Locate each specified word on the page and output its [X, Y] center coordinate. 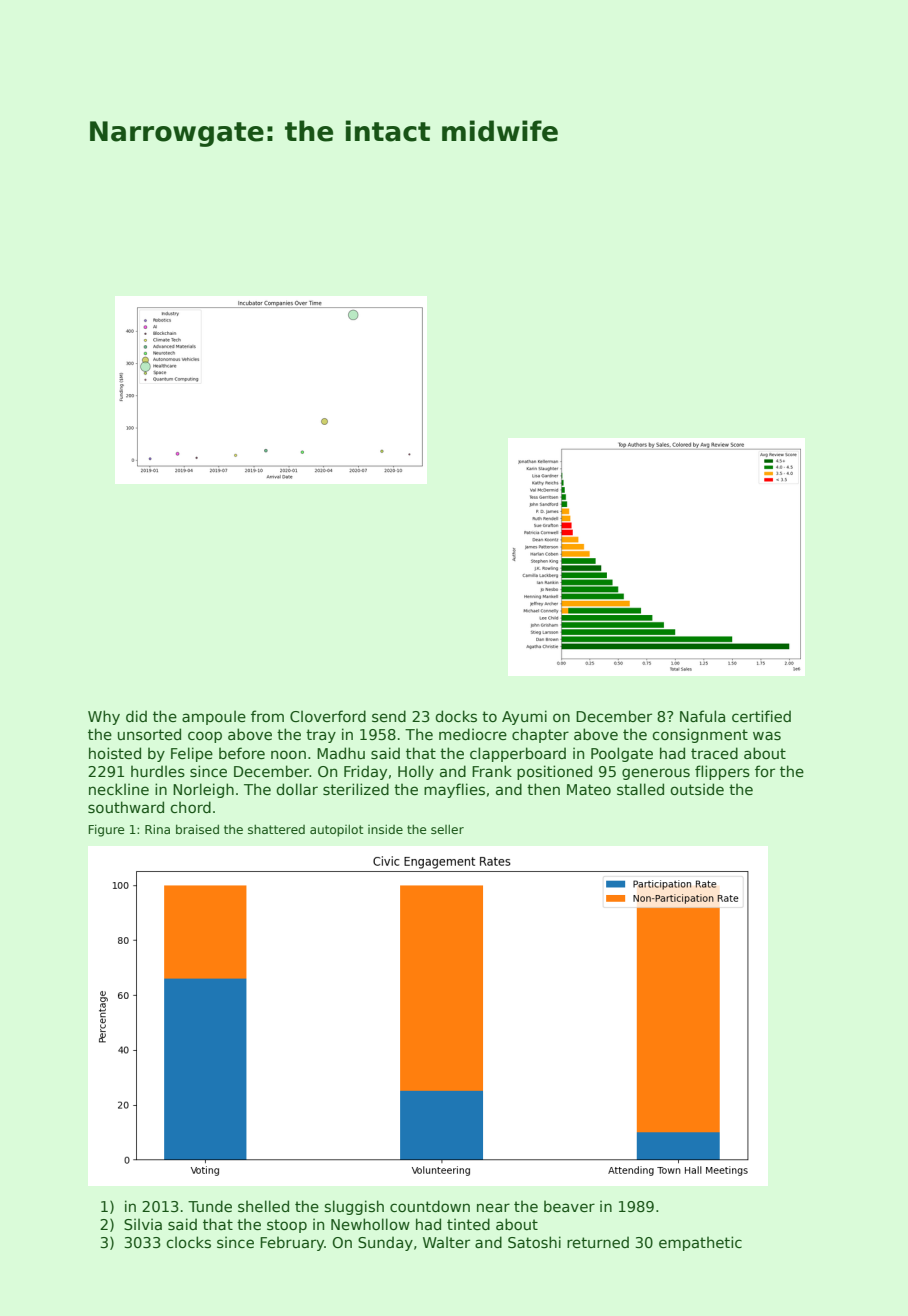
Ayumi [524, 717]
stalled [640, 789]
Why [104, 717]
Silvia [143, 1224]
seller [447, 829]
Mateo [589, 789]
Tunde [210, 1206]
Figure [106, 830]
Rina [157, 829]
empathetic [700, 1243]
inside [385, 829]
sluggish [354, 1207]
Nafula [702, 716]
